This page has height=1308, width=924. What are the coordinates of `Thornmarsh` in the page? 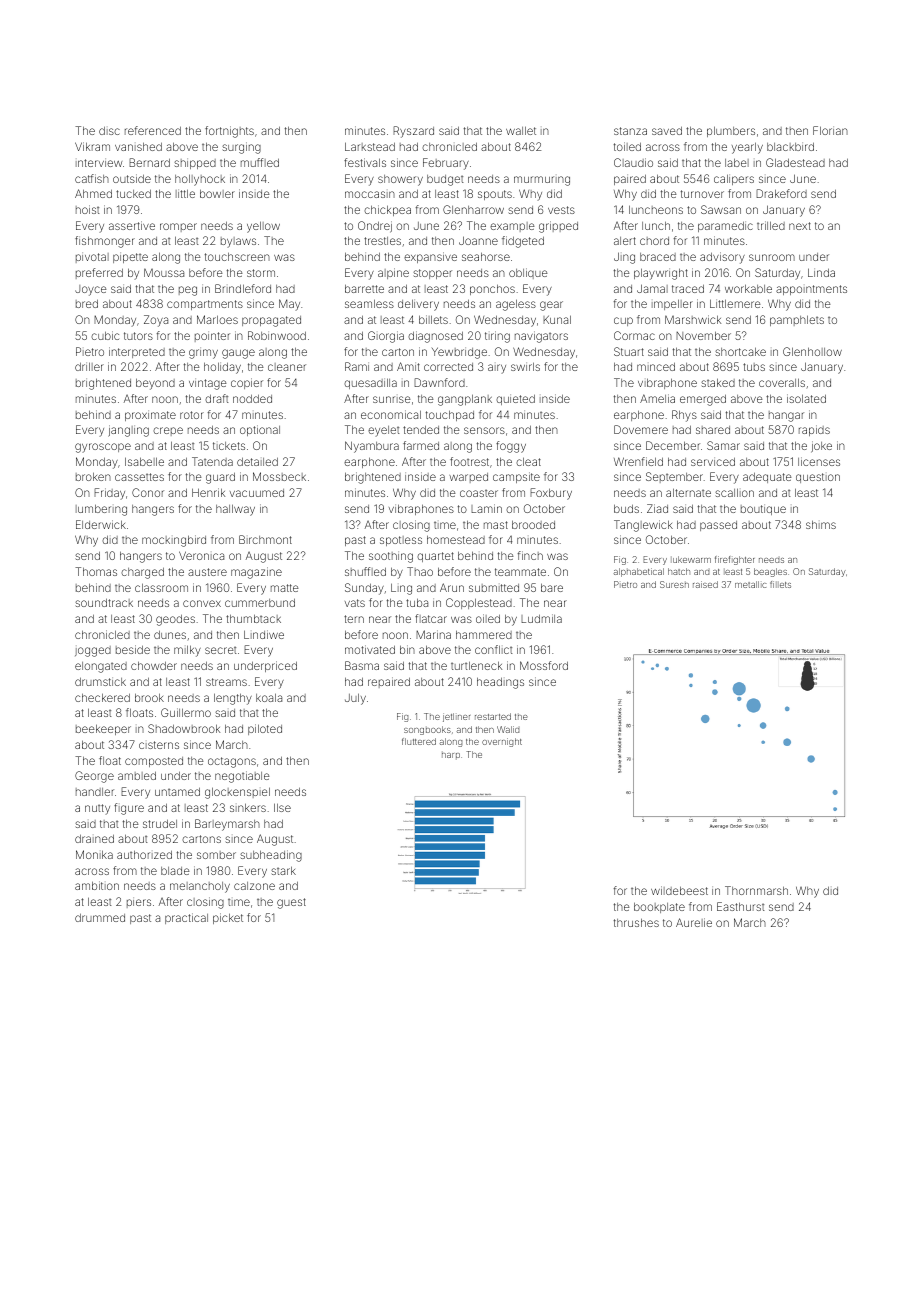 It's located at (756, 890).
